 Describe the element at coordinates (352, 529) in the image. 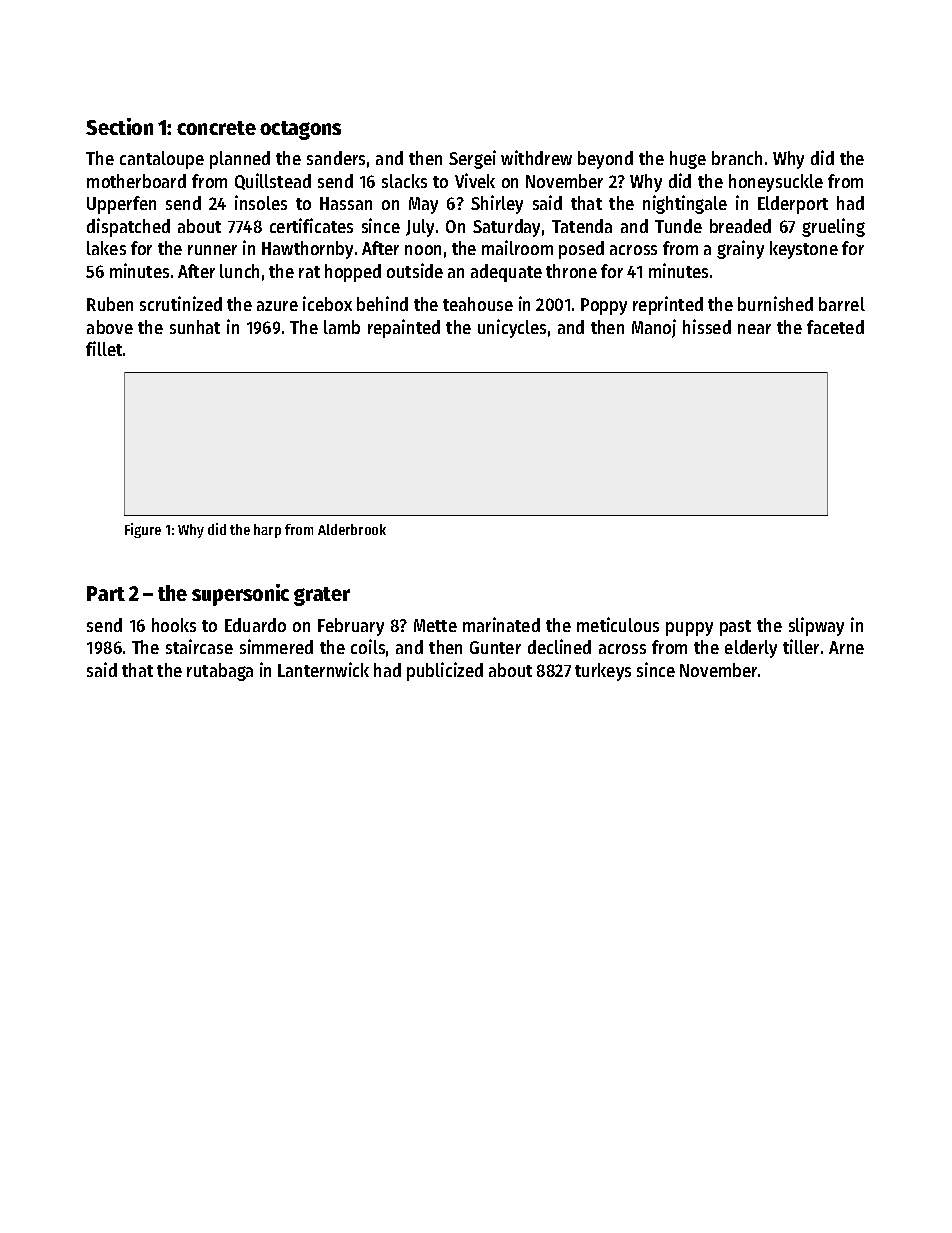

I see `Alderbrook` at that location.
